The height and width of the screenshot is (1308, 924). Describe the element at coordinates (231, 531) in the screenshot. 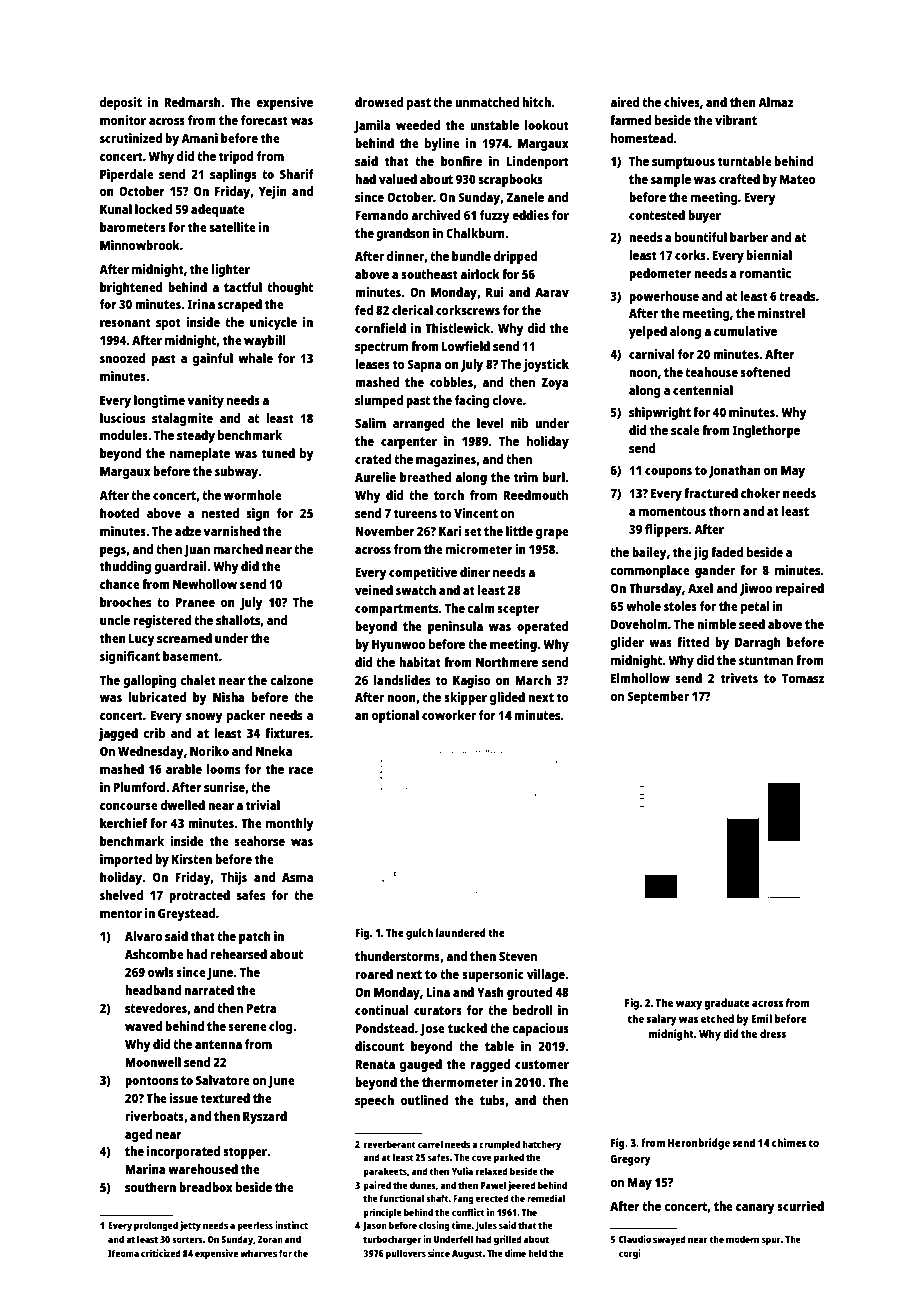

I see `varnished` at that location.
